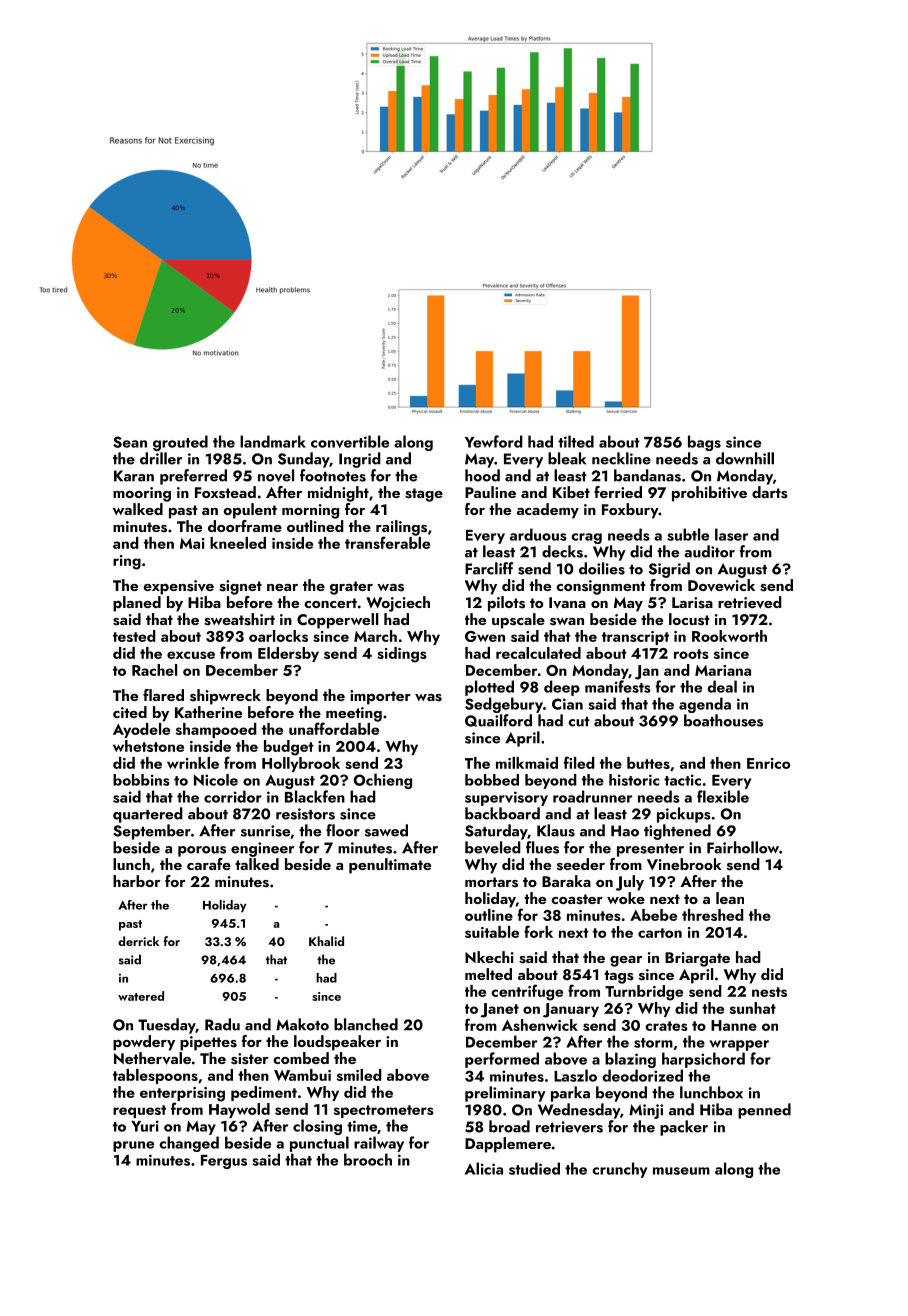  I want to click on landmark, so click(273, 441).
